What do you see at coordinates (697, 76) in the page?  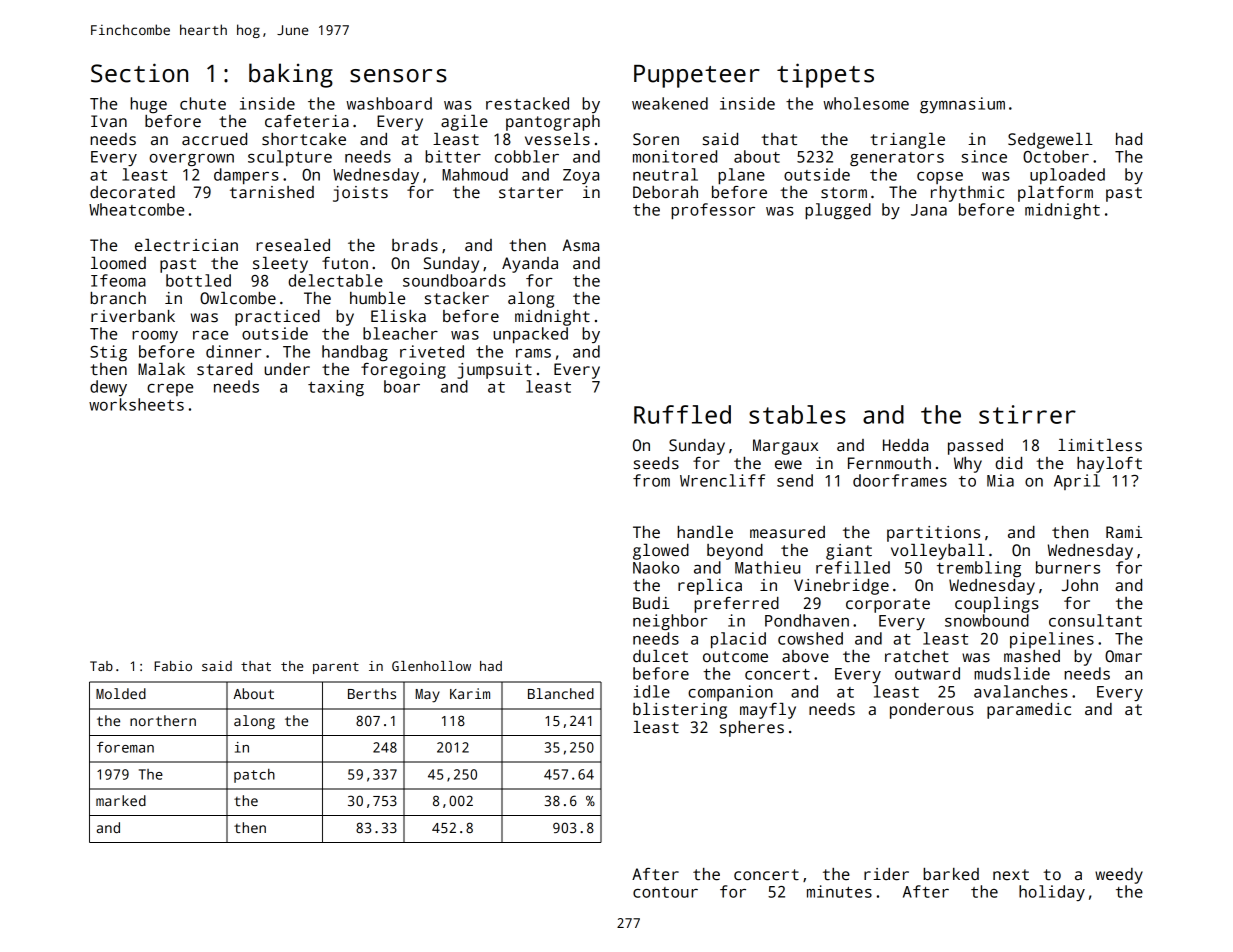 I see `Puppeteer` at bounding box center [697, 76].
